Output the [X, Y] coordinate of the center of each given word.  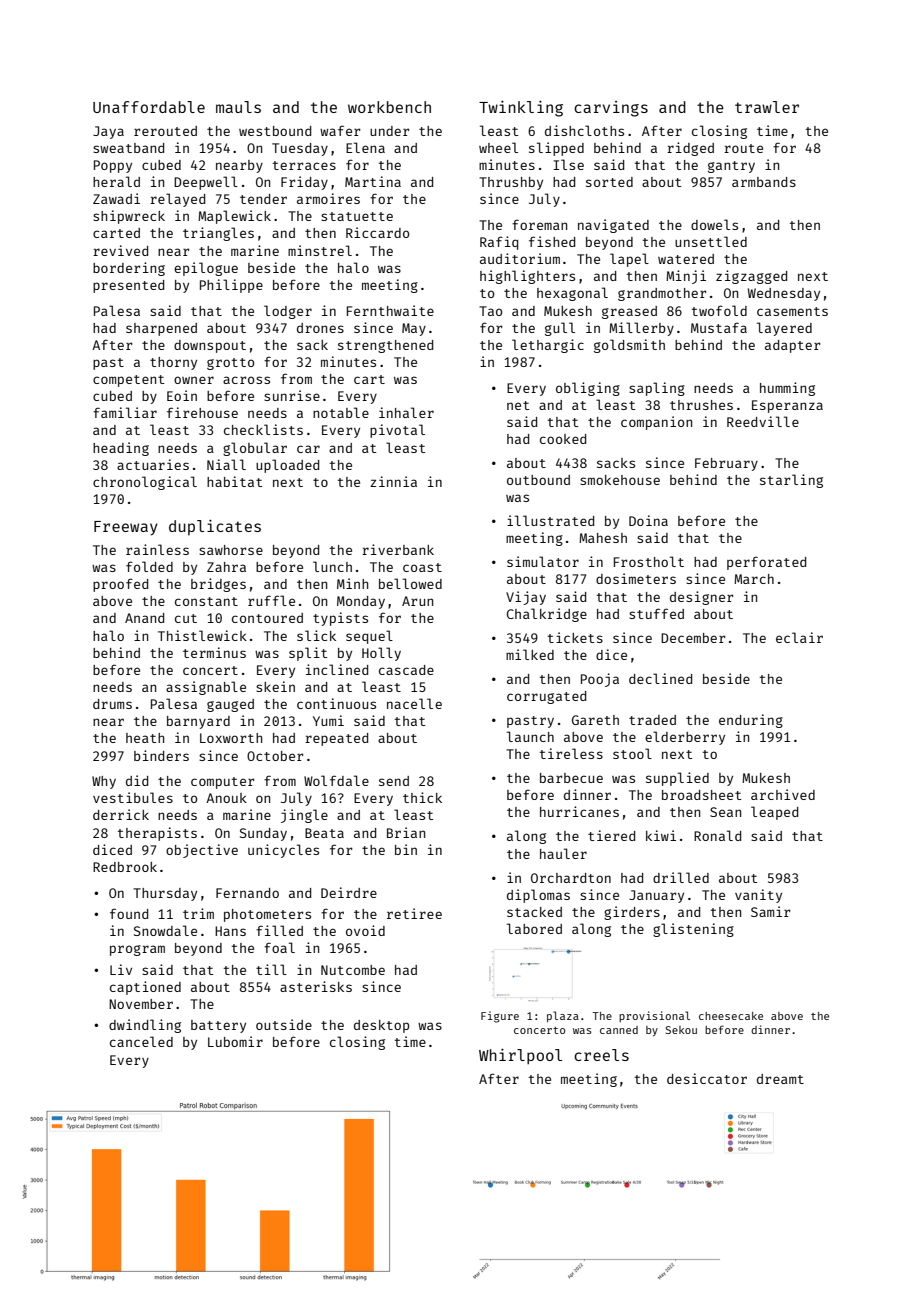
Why [104, 782]
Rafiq [499, 243]
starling [791, 481]
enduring [751, 721]
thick [422, 797]
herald [116, 181]
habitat [234, 481]
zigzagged [751, 277]
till [271, 969]
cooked [563, 439]
